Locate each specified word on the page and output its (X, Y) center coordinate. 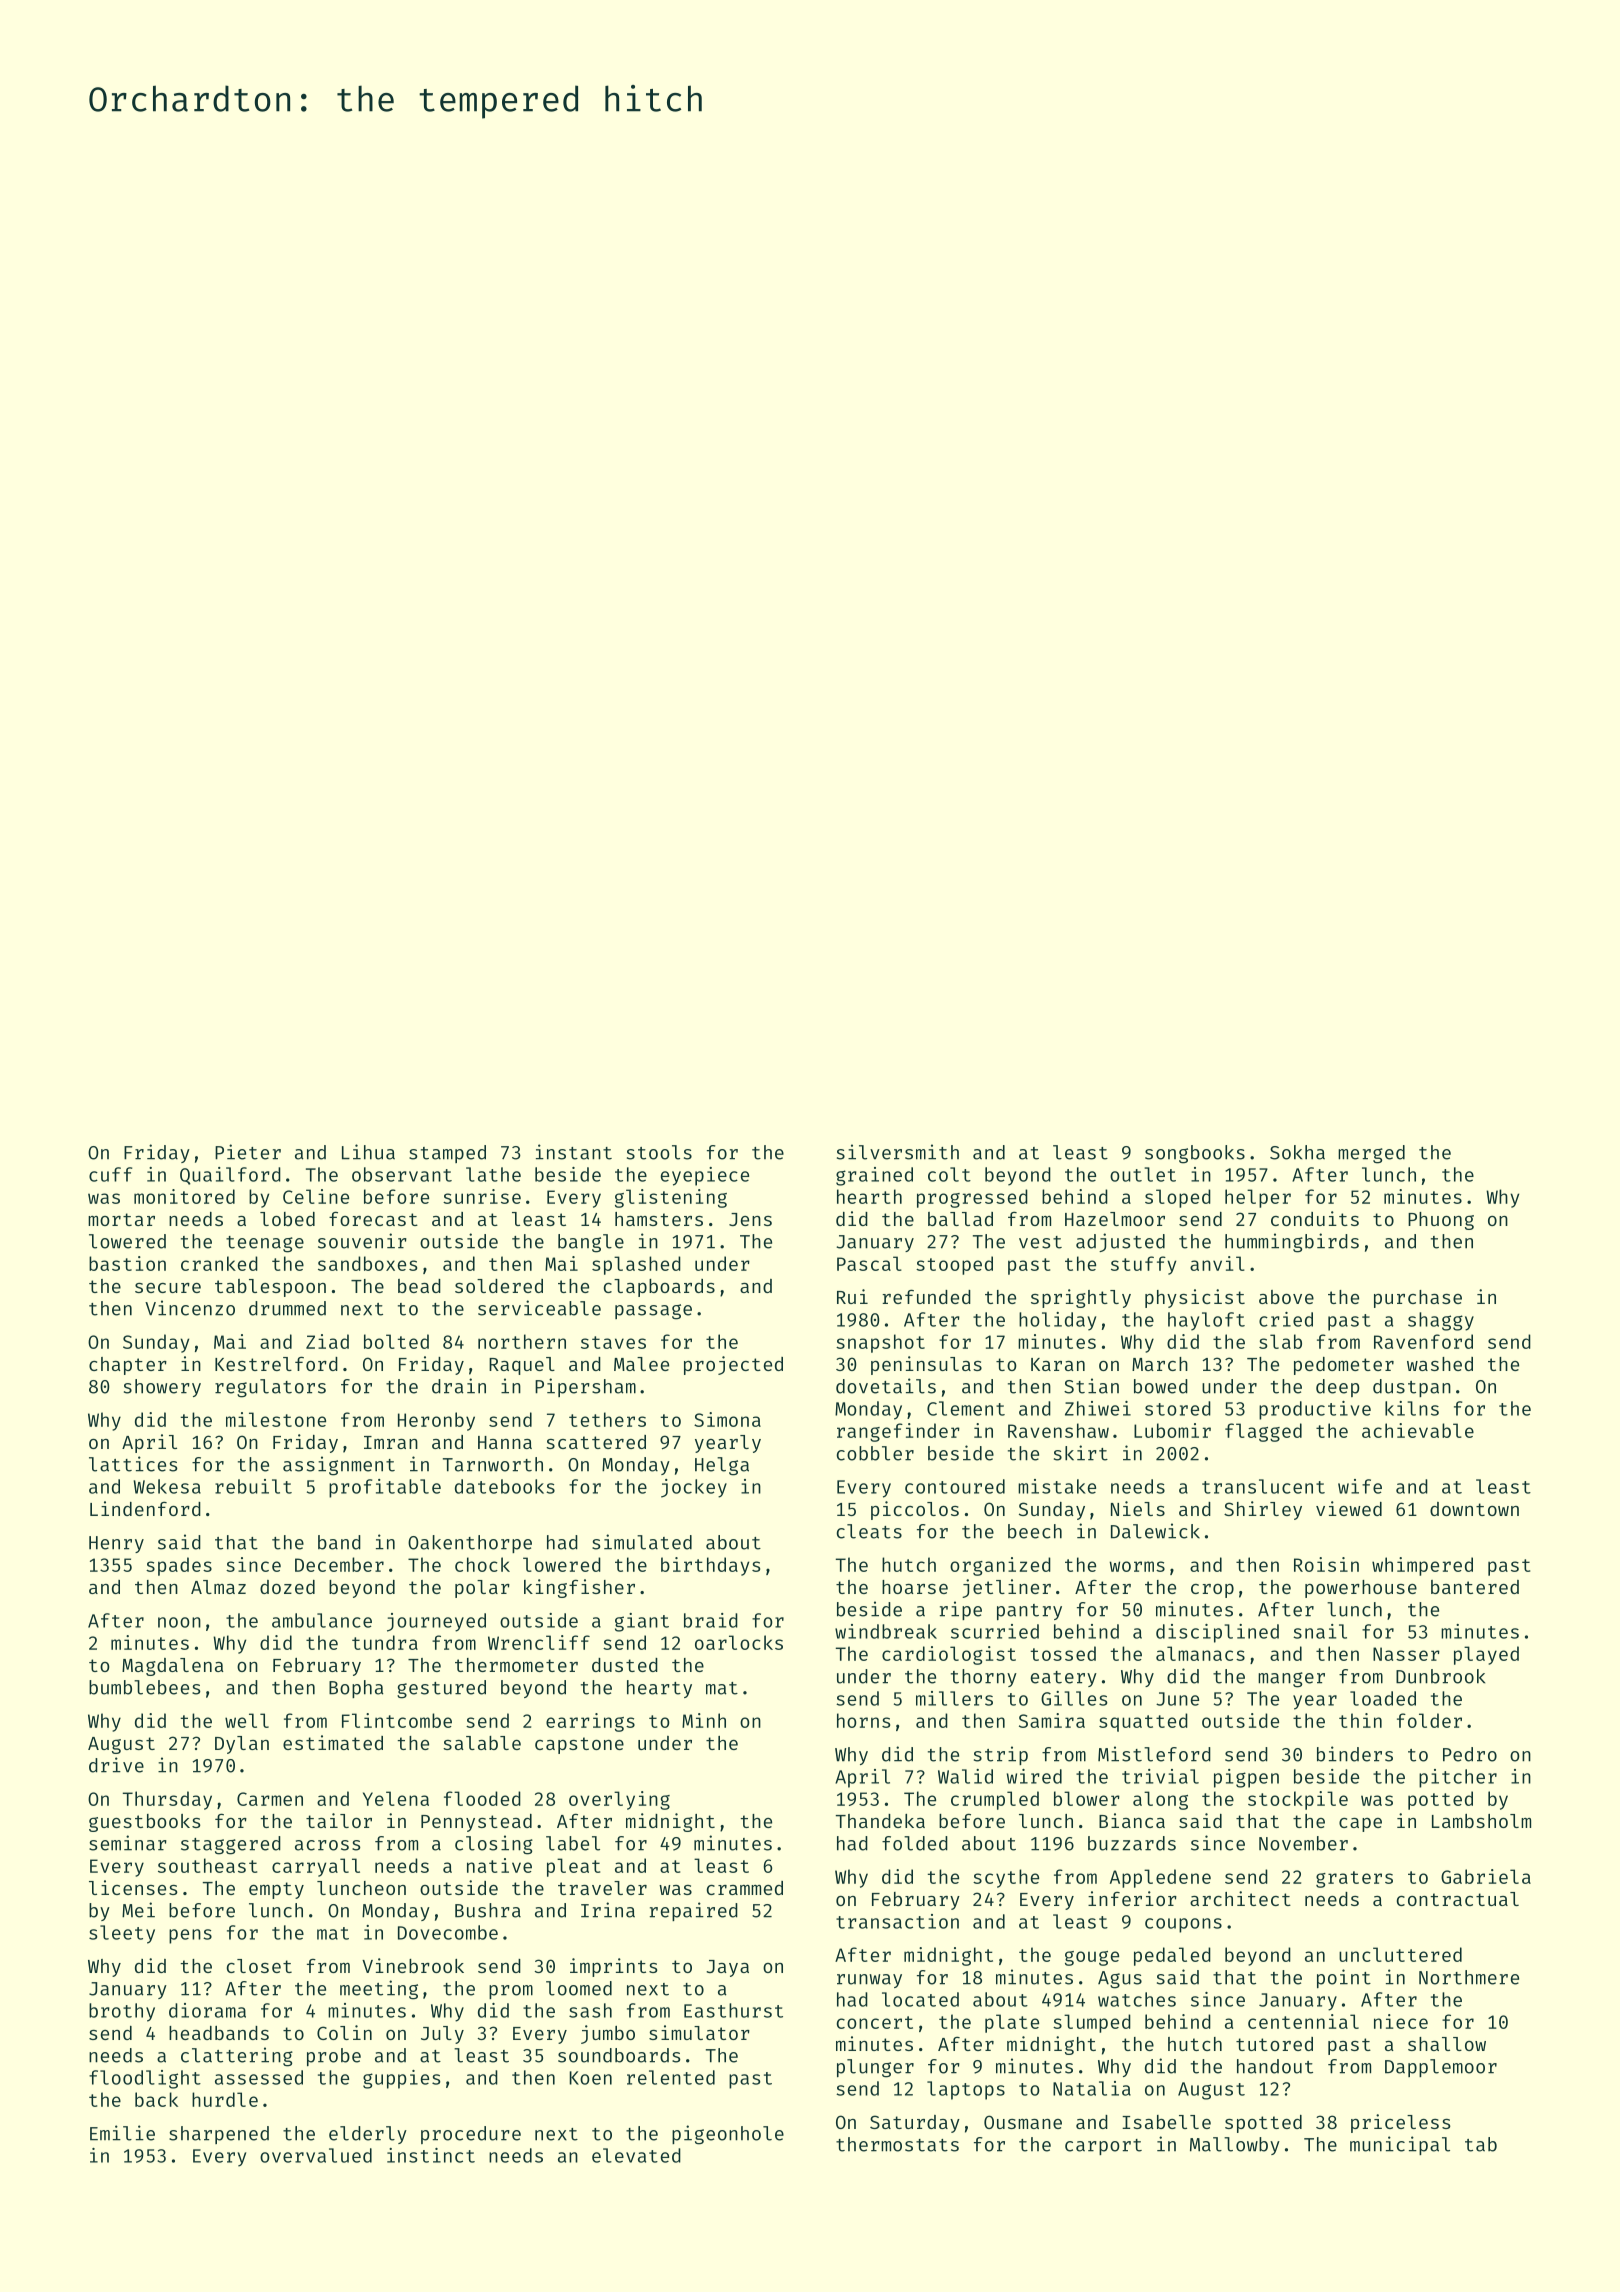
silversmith (898, 1152)
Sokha (1297, 1152)
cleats (869, 1531)
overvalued (316, 2155)
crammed (745, 1888)
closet (259, 1966)
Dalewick (1155, 1531)
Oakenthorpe (470, 1544)
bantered (1475, 1587)
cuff (110, 1174)
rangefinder (898, 1432)
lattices (133, 1464)
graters (1354, 1879)
